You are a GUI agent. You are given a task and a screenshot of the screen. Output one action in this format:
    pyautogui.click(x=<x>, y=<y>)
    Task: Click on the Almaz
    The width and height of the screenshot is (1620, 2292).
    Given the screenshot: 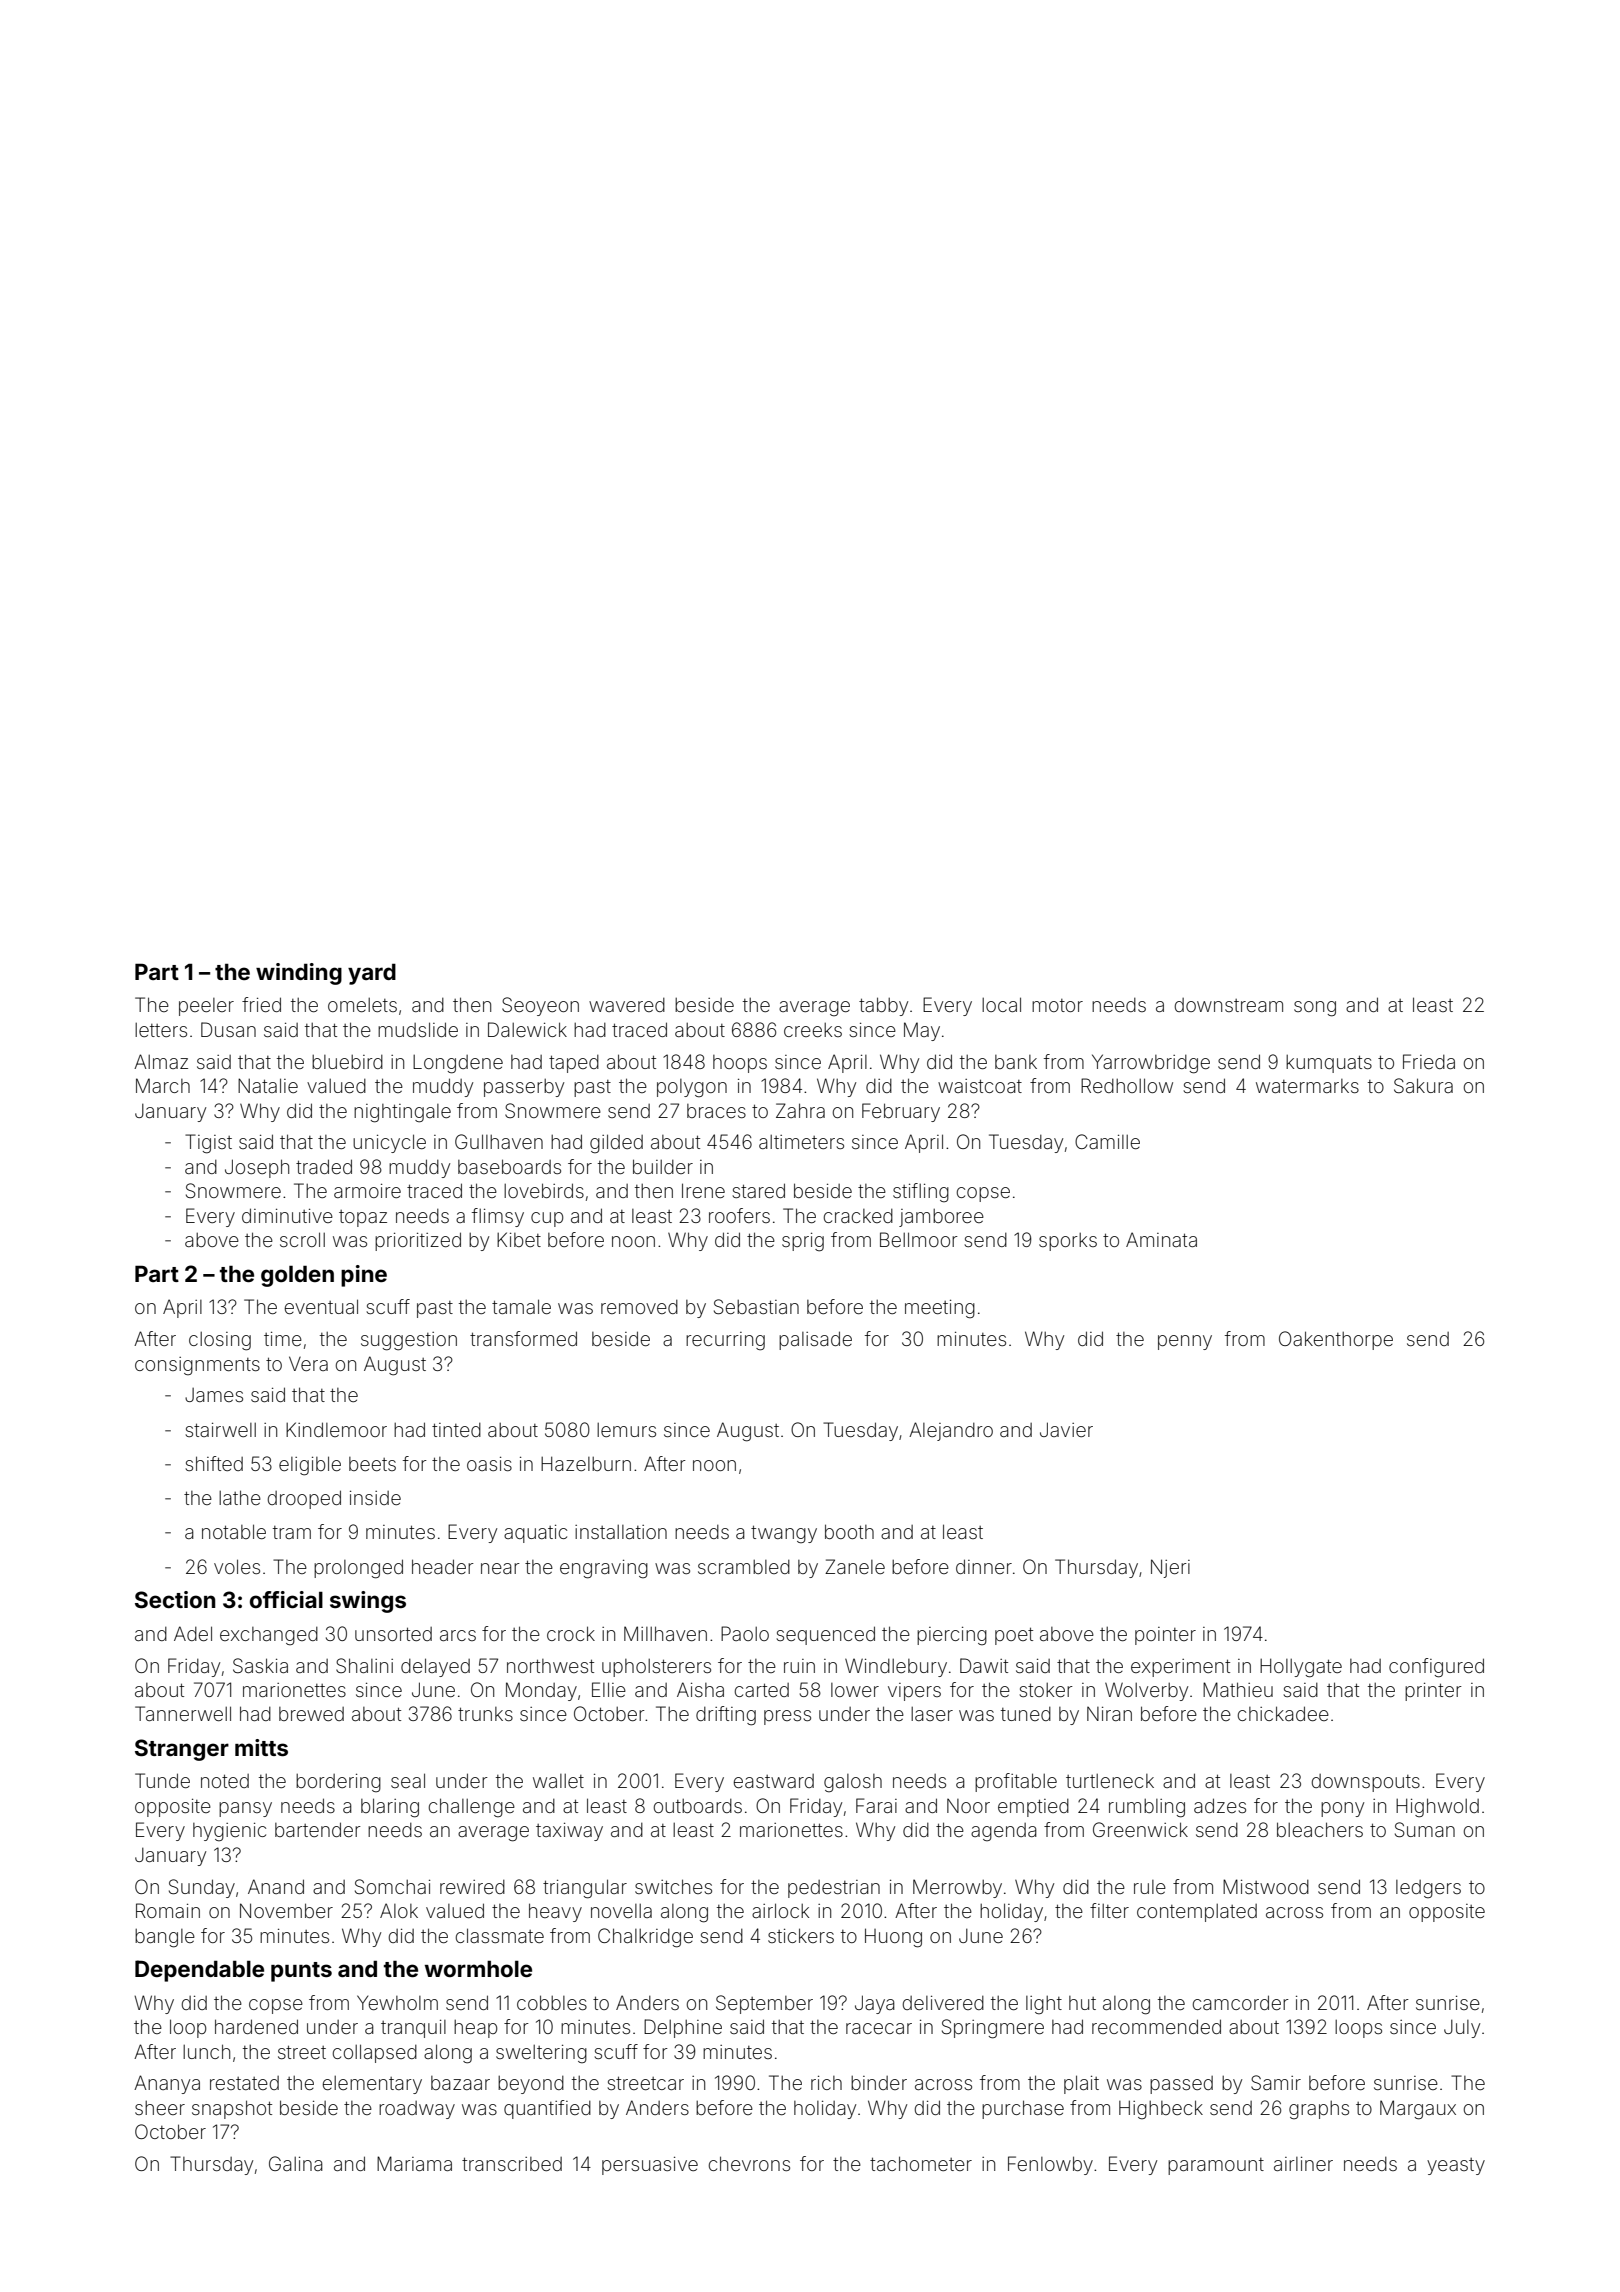 What is the action you would take?
    pyautogui.click(x=161, y=1061)
